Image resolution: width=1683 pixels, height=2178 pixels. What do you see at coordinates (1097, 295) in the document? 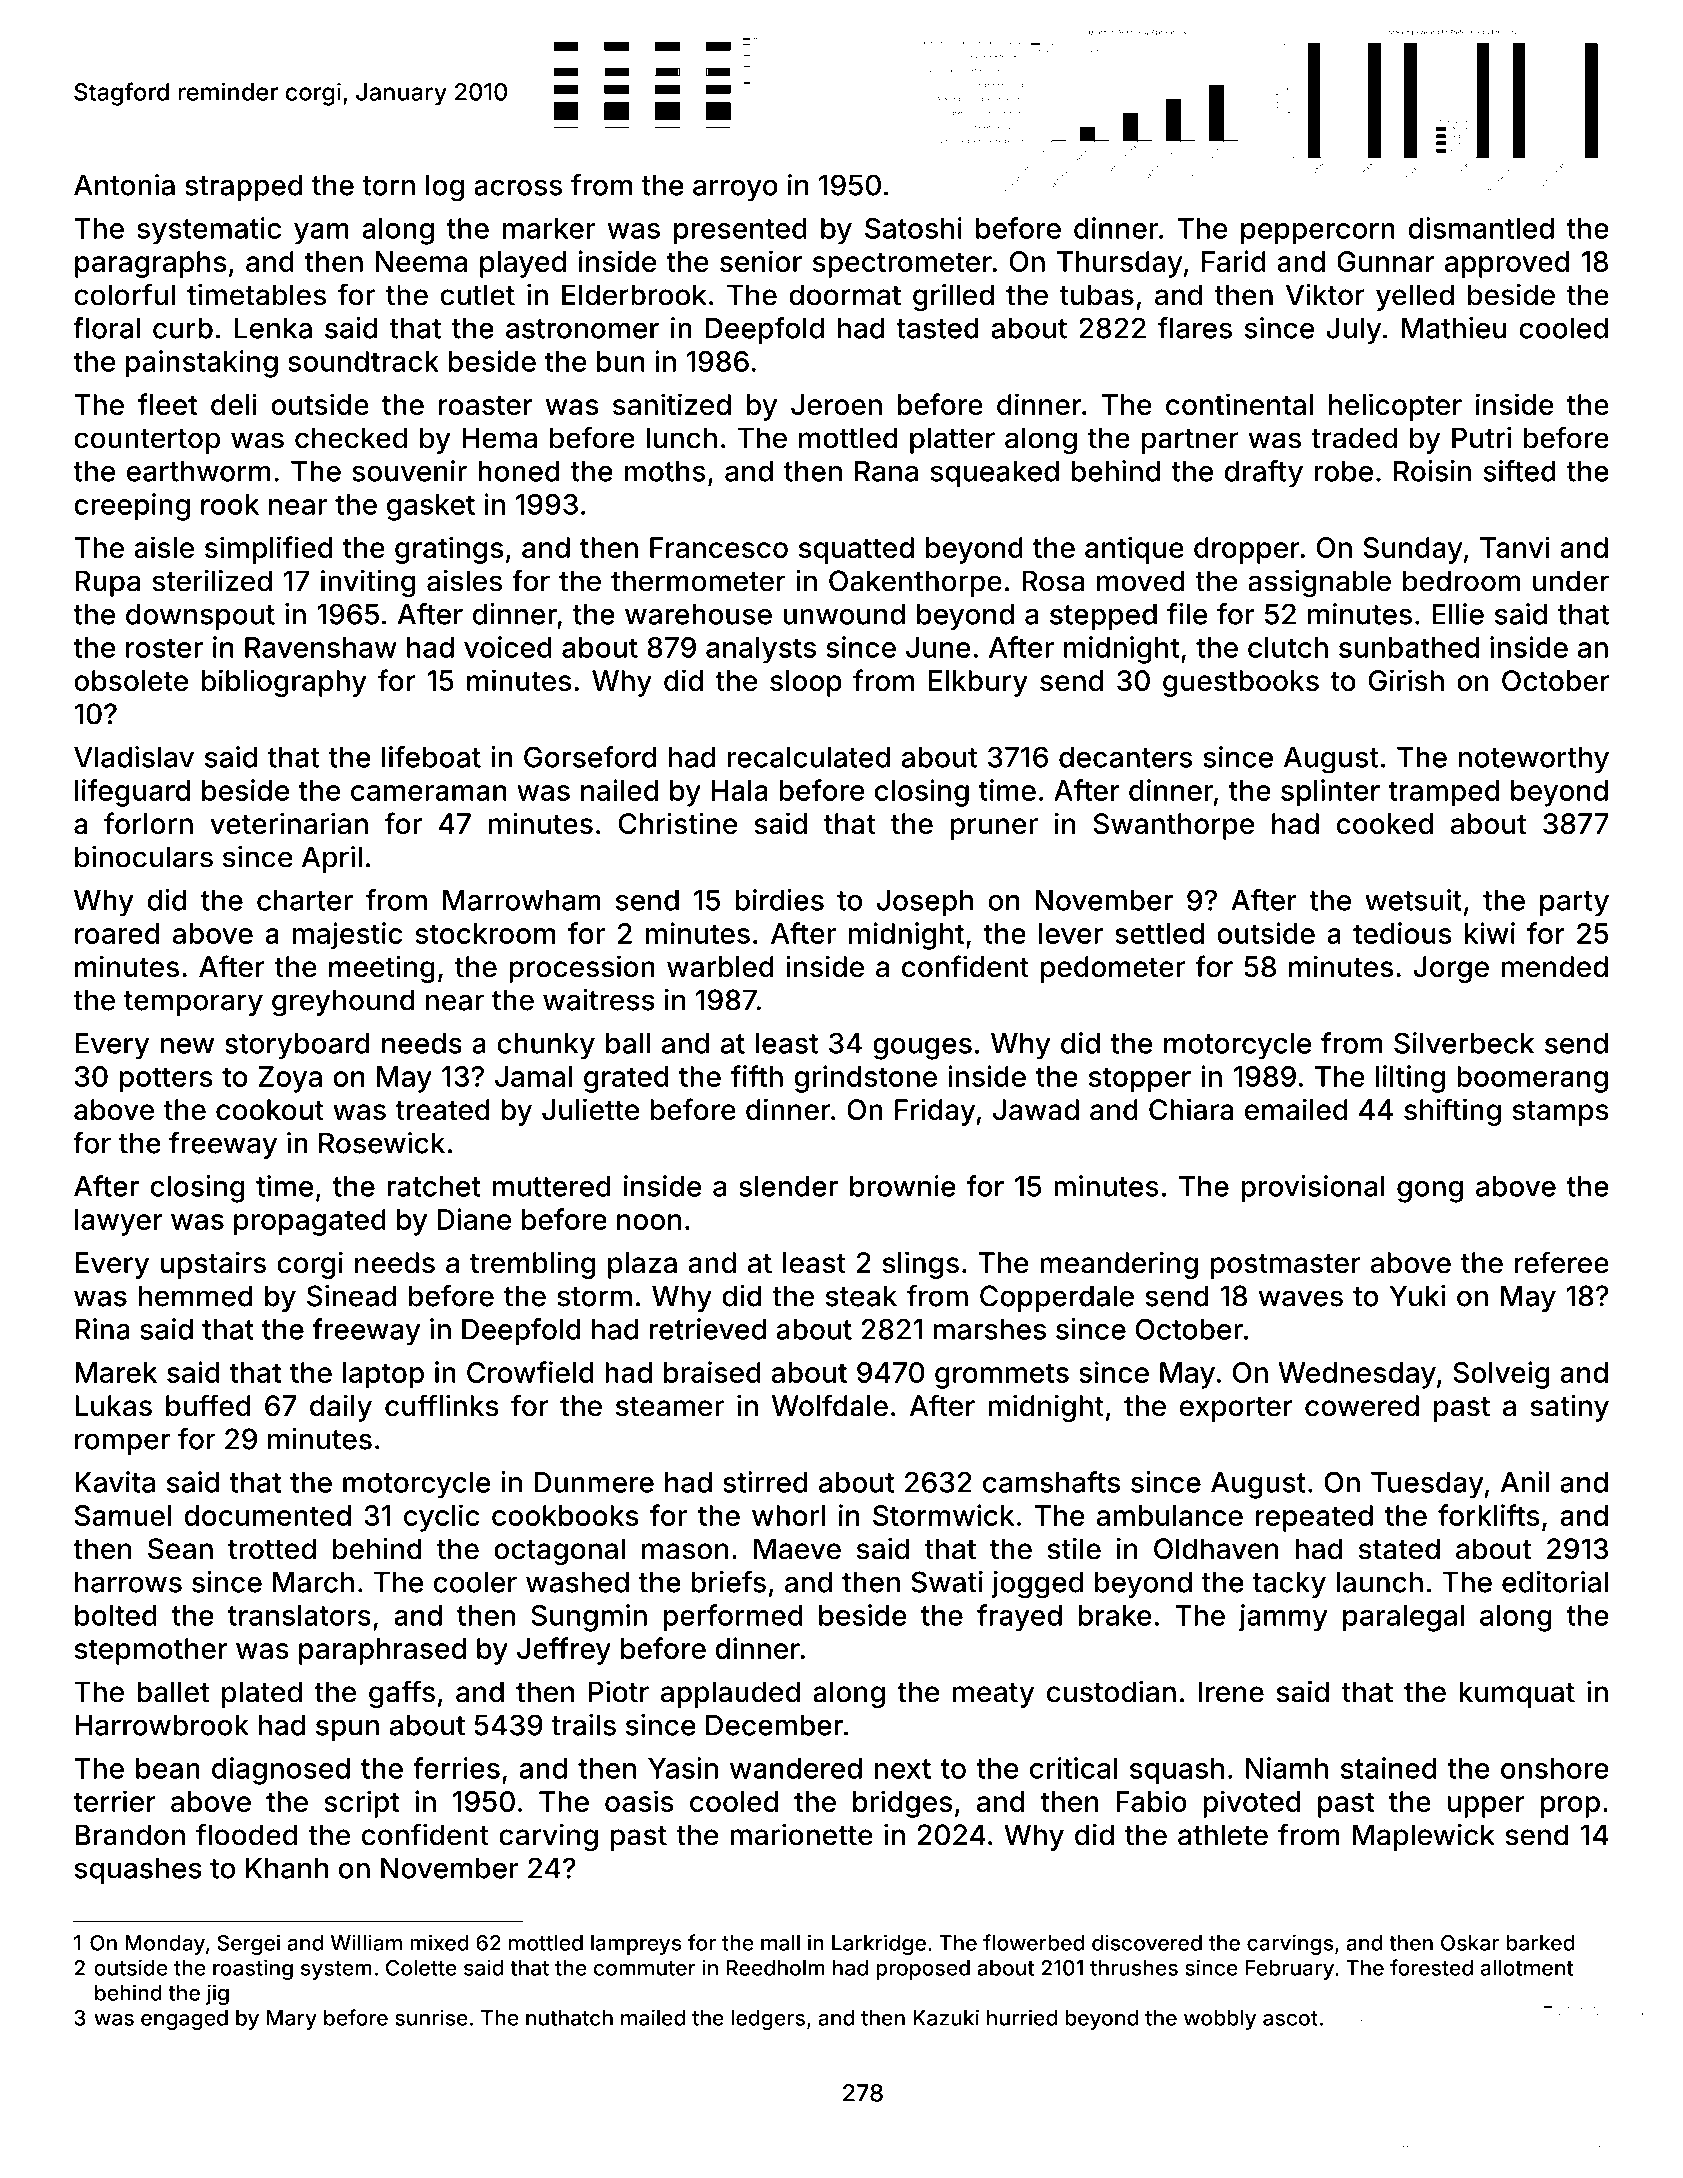
I see `tubas` at bounding box center [1097, 295].
